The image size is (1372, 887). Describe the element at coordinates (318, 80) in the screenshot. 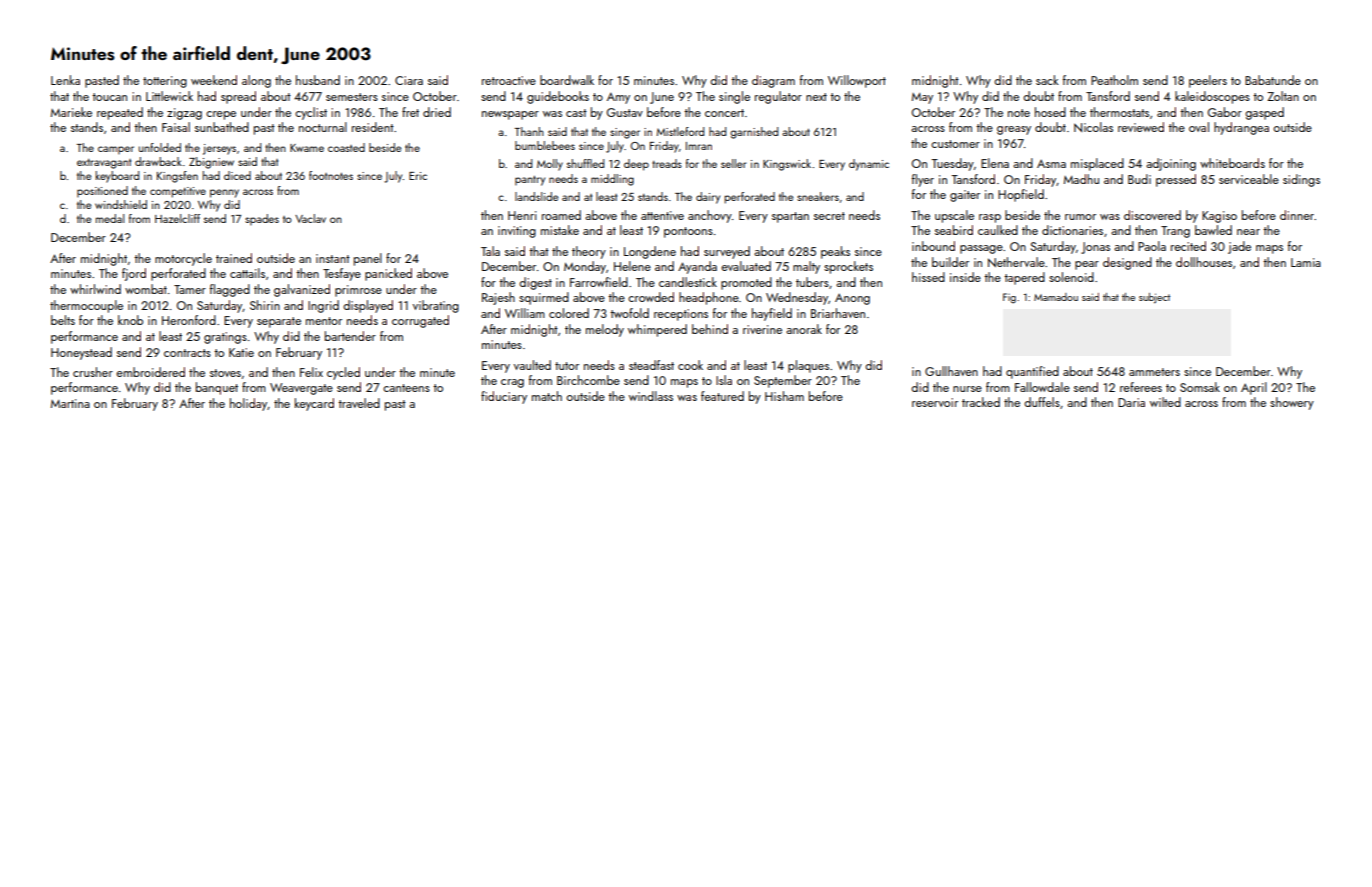

I see `husband` at that location.
